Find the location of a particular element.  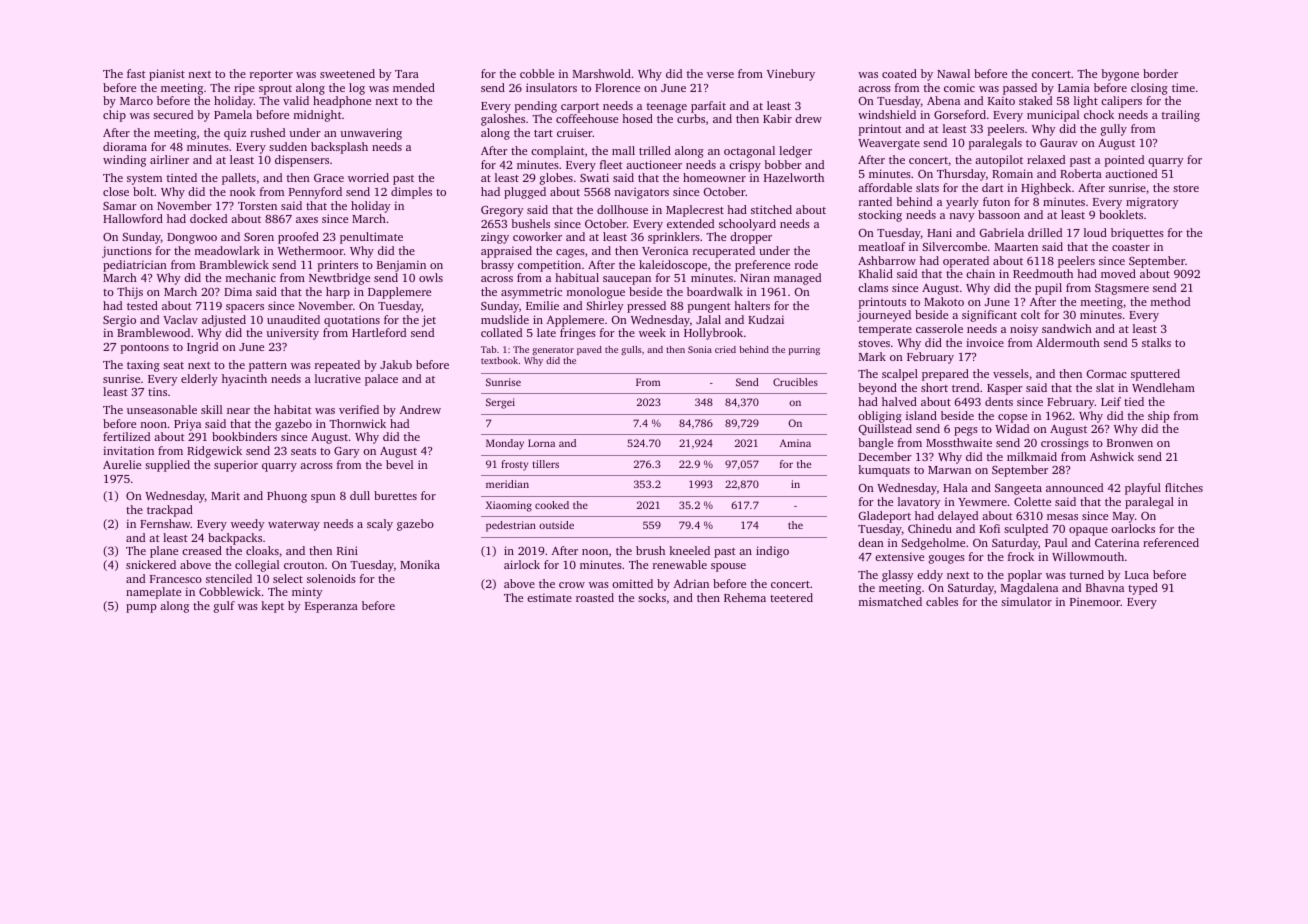

Gabriela is located at coordinates (1002, 232).
